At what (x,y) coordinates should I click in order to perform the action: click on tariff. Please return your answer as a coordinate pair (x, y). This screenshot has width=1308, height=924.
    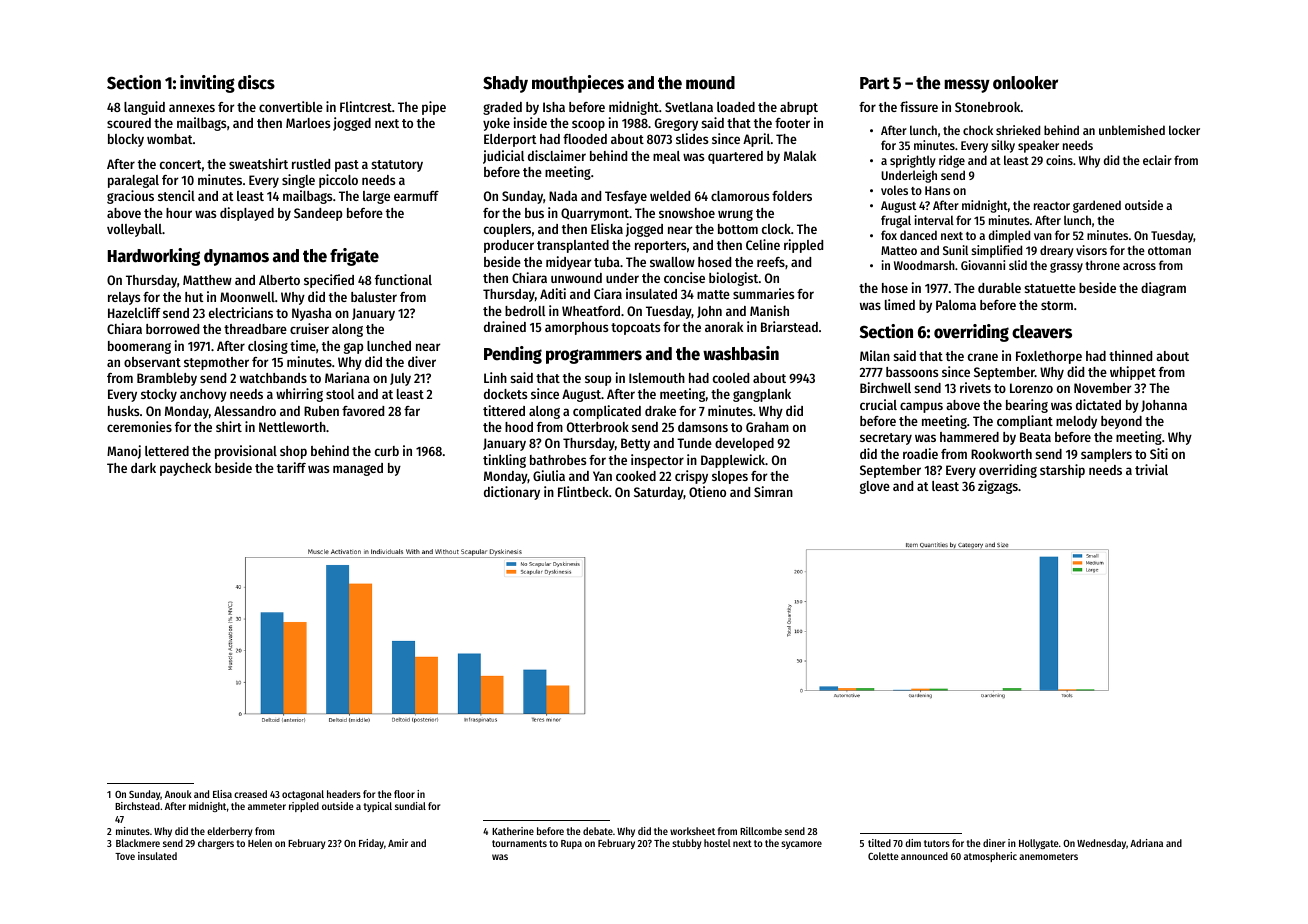
    Looking at the image, I should click on (291, 467).
